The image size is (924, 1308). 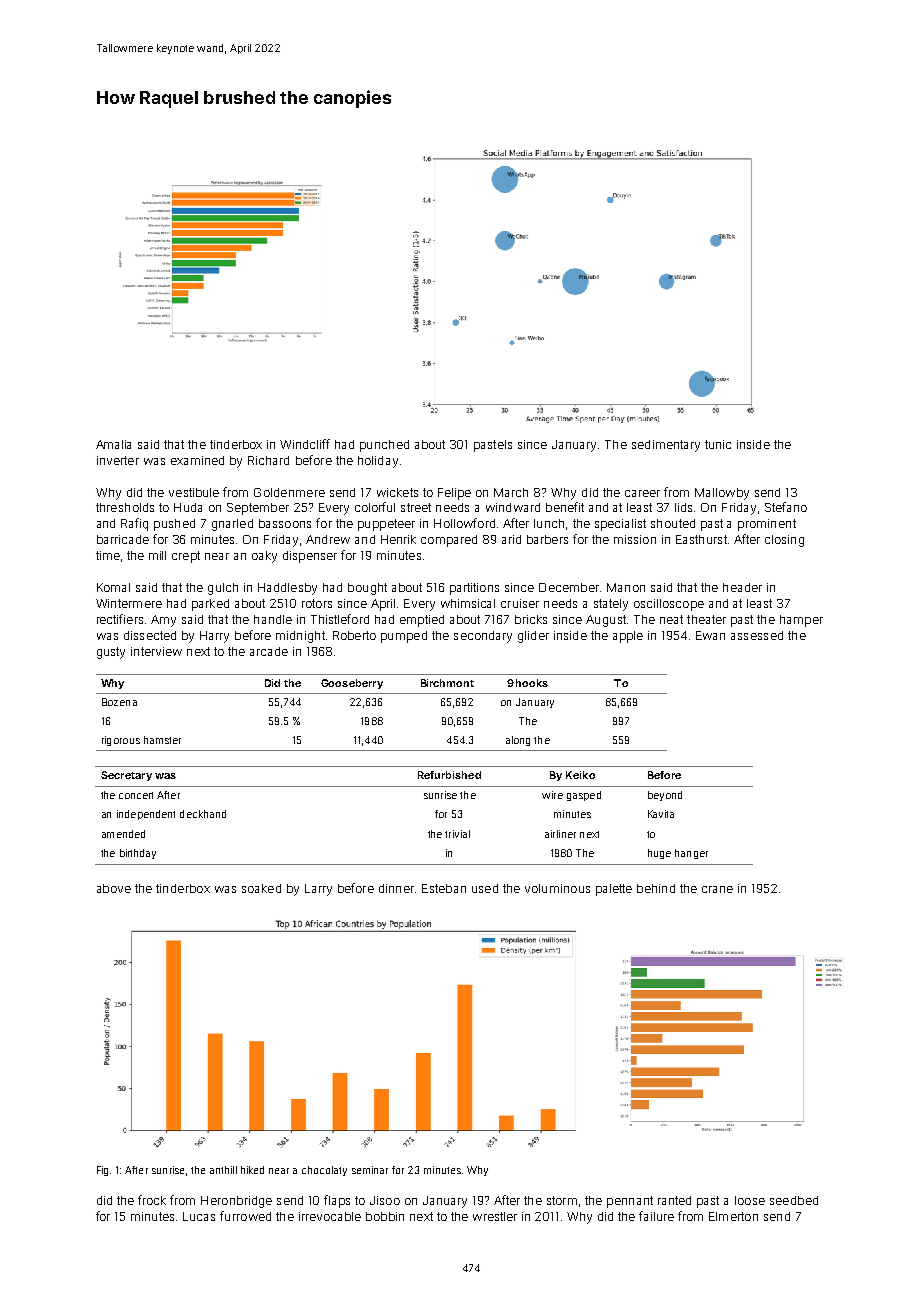 What do you see at coordinates (449, 775) in the document?
I see `Refurbished` at bounding box center [449, 775].
